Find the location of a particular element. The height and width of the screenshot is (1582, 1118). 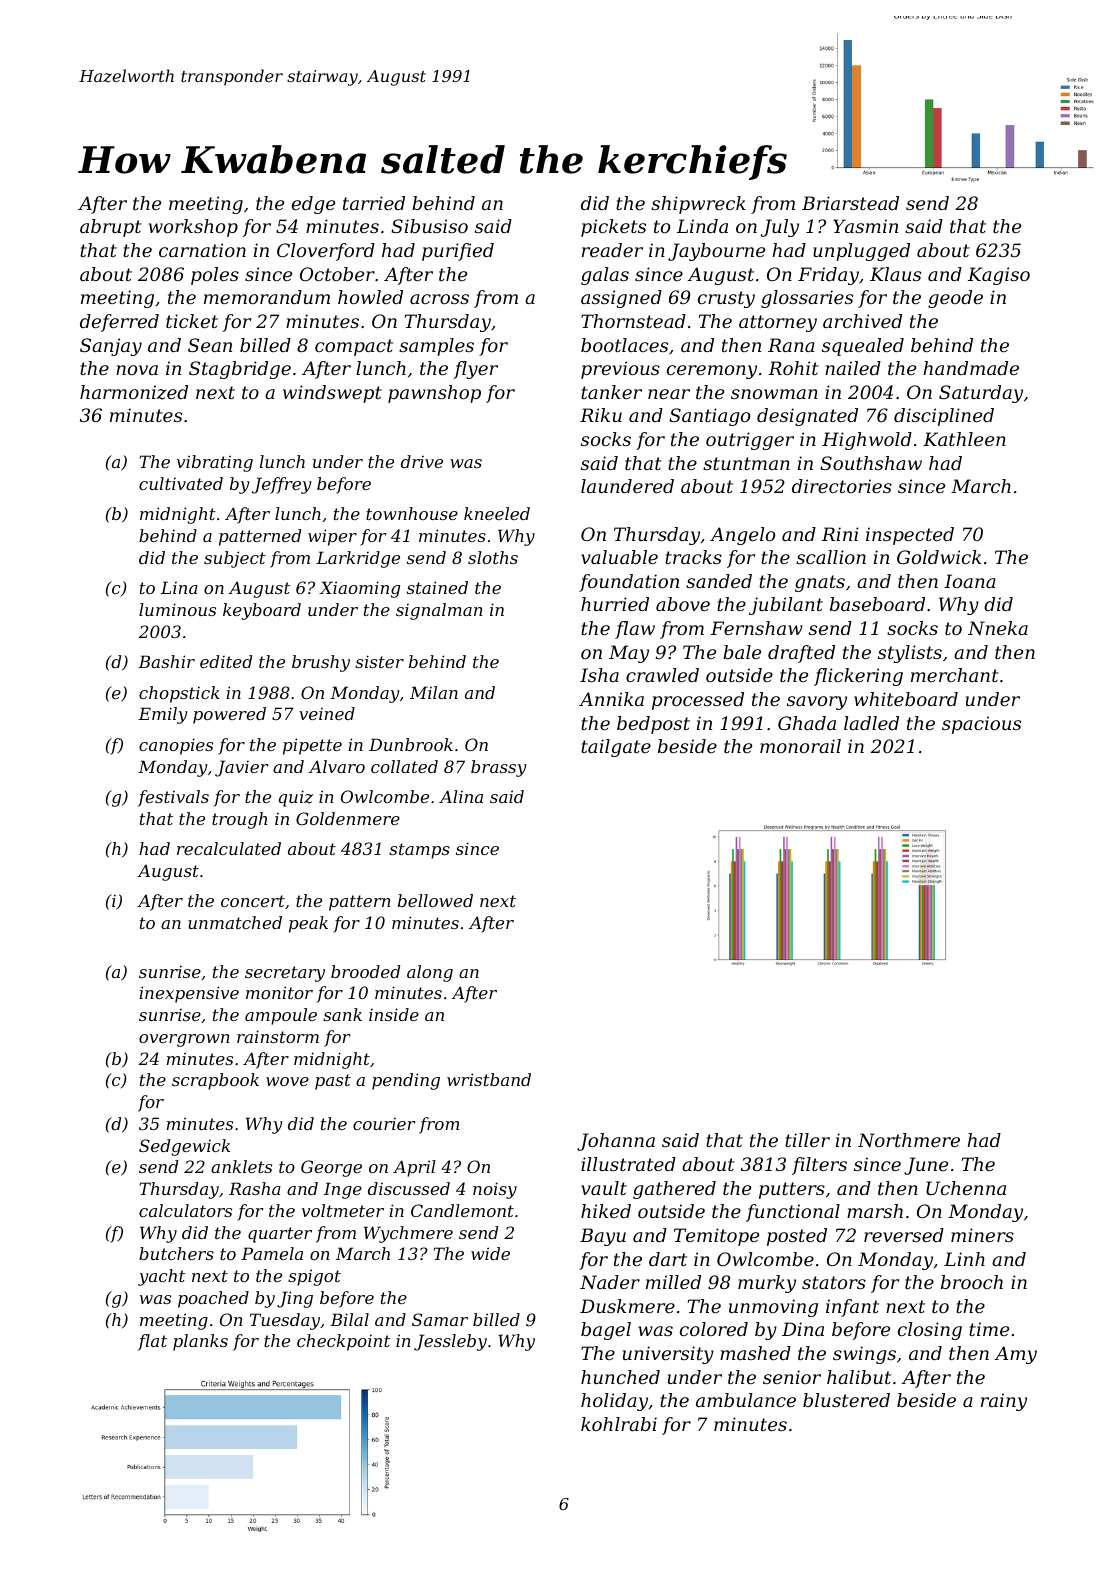

Dunbrook is located at coordinates (411, 744).
